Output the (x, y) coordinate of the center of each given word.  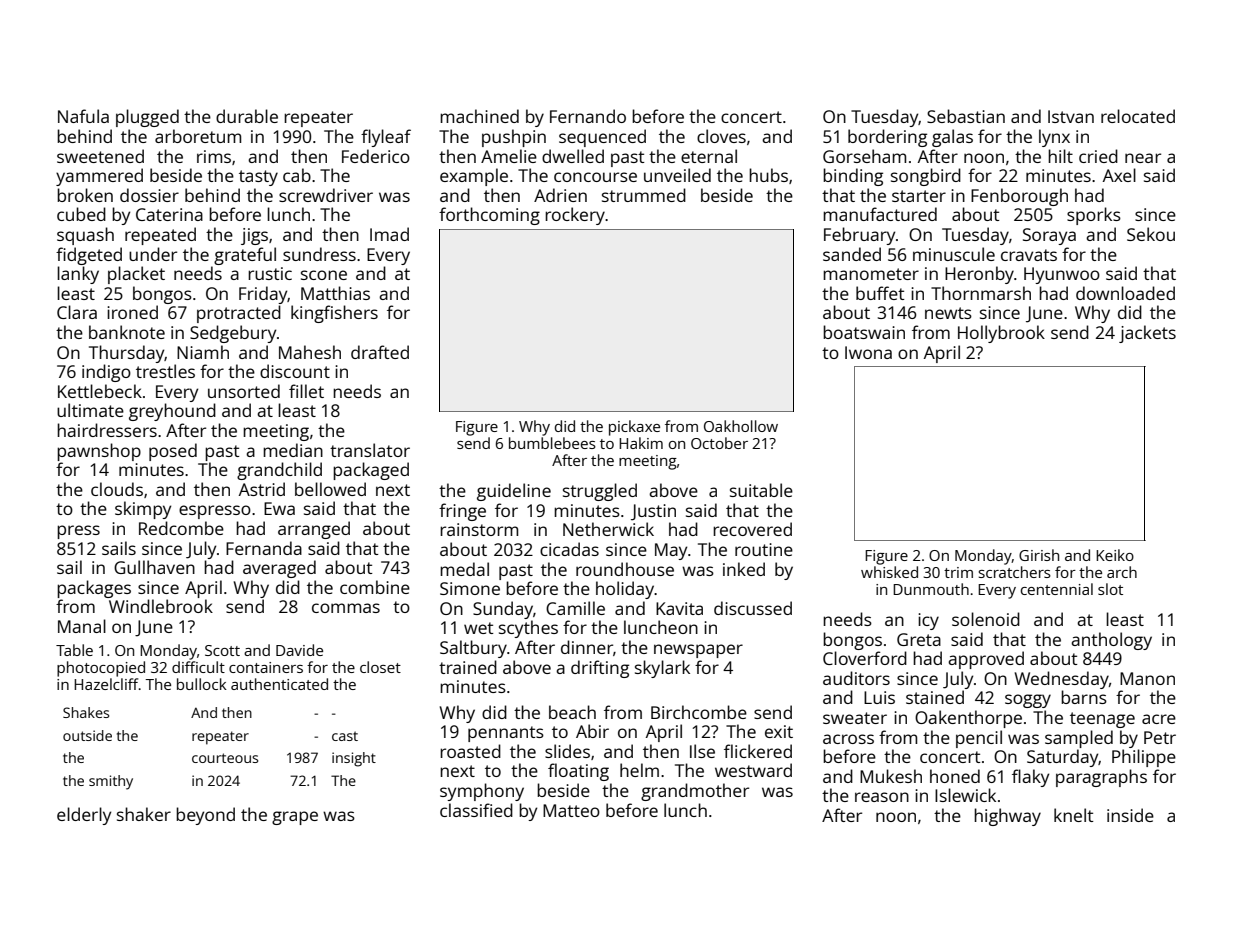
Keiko (1115, 555)
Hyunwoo (1062, 275)
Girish (1039, 555)
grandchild (279, 471)
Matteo (571, 810)
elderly (84, 816)
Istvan (1071, 116)
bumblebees (552, 443)
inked (744, 569)
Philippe (1144, 758)
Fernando (588, 116)
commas (346, 608)
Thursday (127, 354)
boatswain (864, 332)
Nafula (83, 116)
